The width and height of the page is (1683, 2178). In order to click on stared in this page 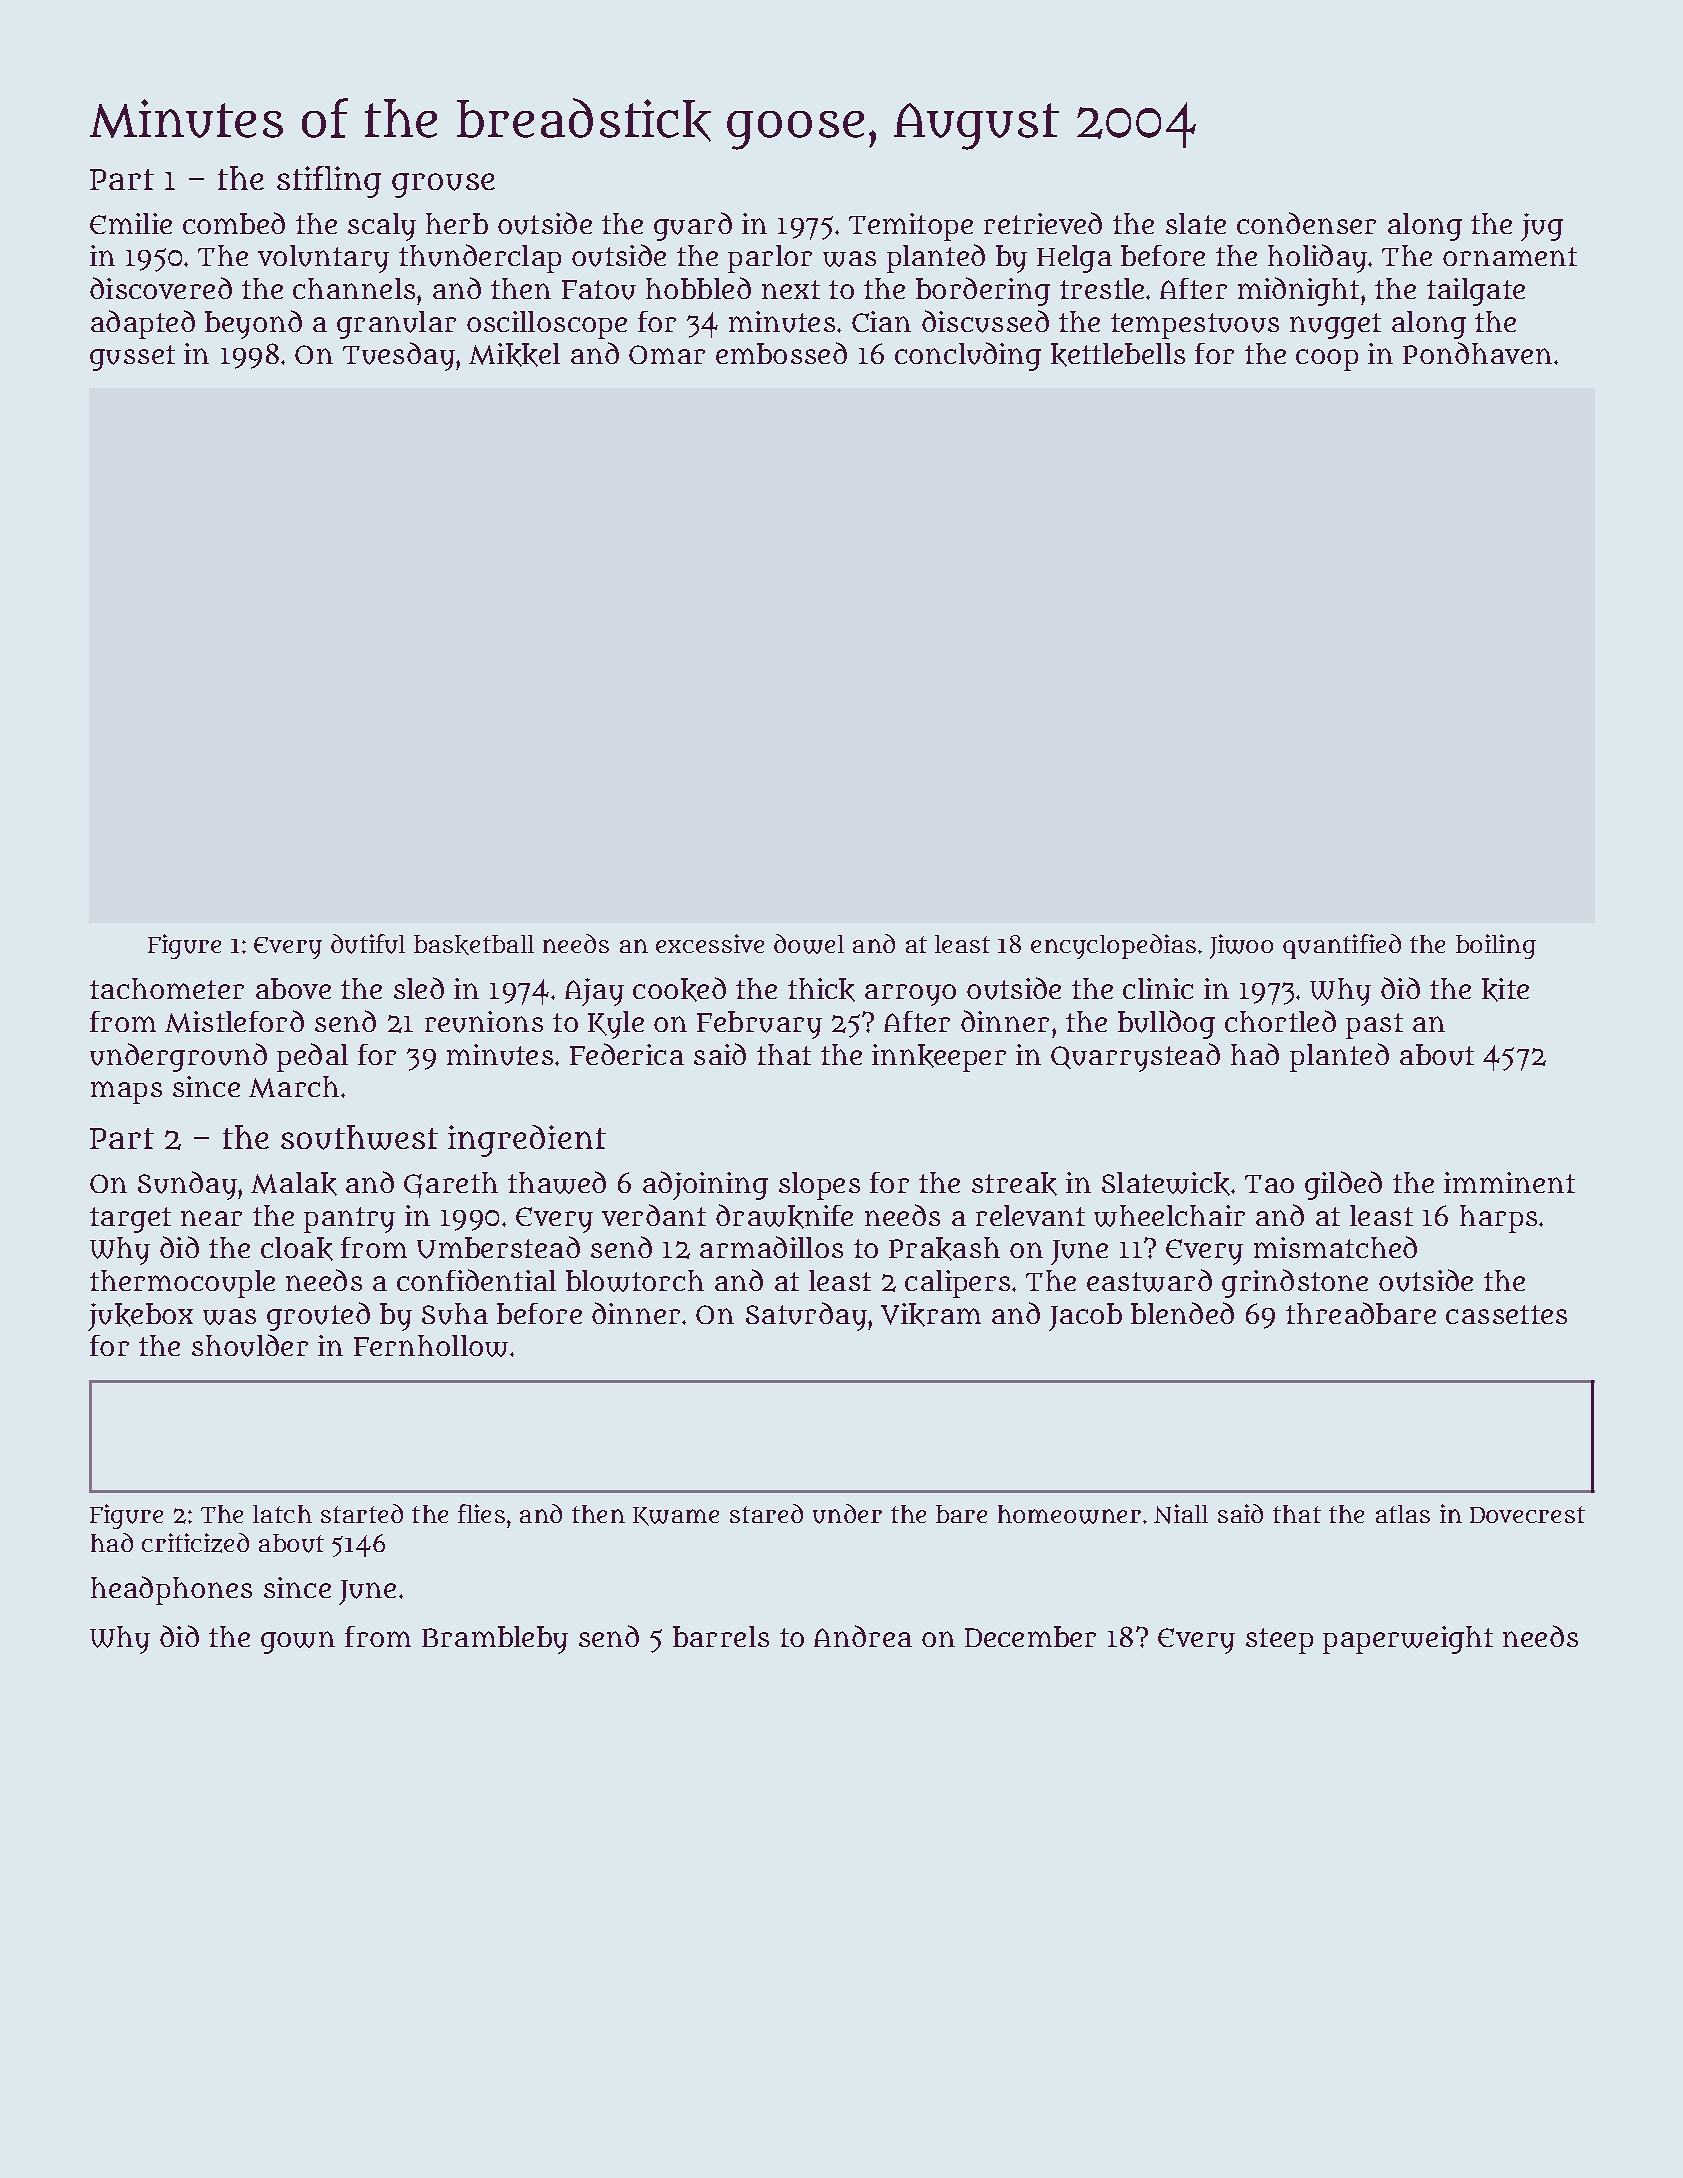, I will do `click(766, 1513)`.
